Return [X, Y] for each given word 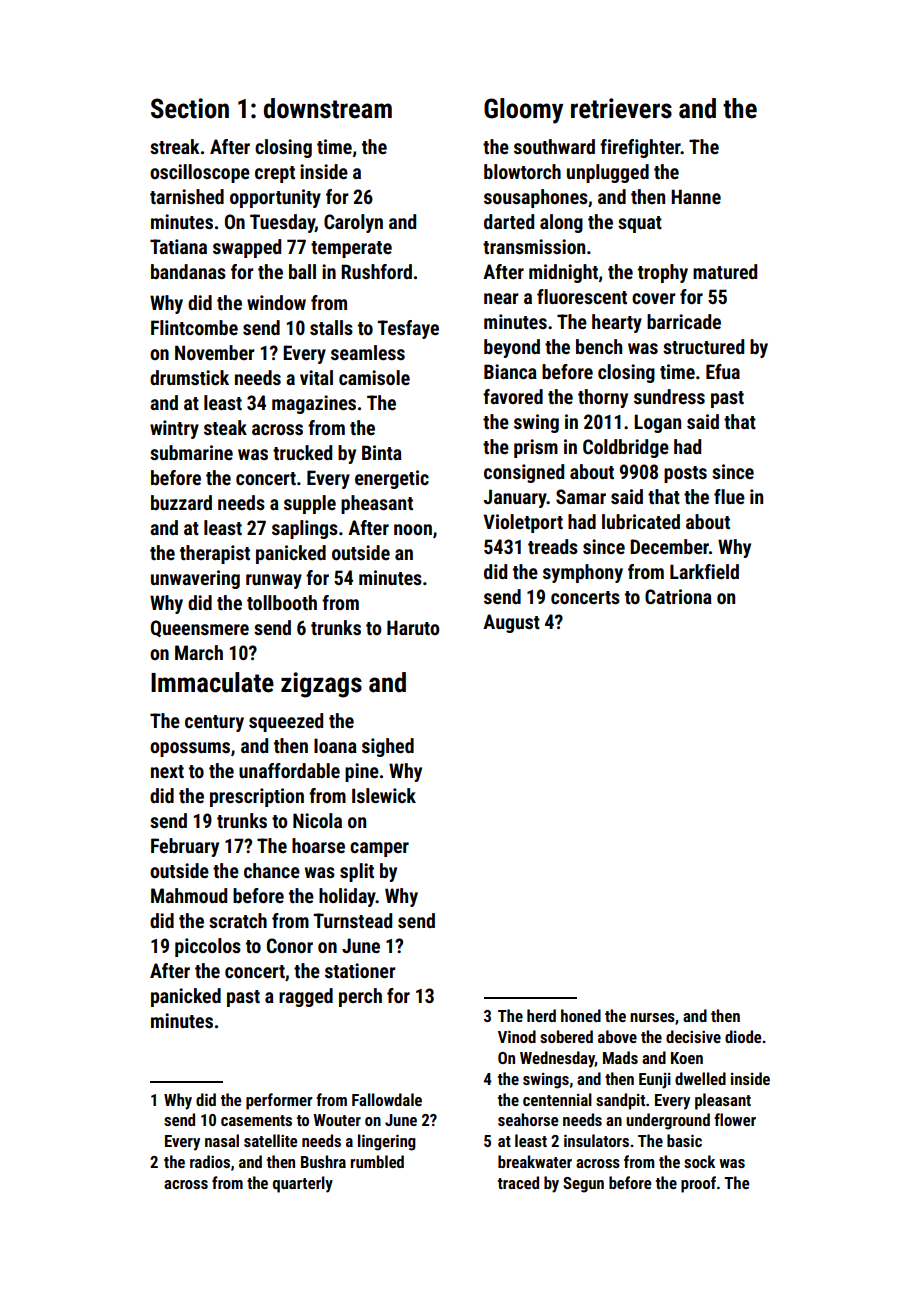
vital [316, 377]
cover [654, 298]
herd [541, 1015]
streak [175, 146]
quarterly [303, 1184]
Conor [290, 945]
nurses [652, 1017]
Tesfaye [408, 329]
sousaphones [536, 198]
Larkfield [704, 571]
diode [743, 1036]
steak [225, 427]
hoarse [318, 845]
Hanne [696, 196]
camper [379, 849]
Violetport [523, 523]
